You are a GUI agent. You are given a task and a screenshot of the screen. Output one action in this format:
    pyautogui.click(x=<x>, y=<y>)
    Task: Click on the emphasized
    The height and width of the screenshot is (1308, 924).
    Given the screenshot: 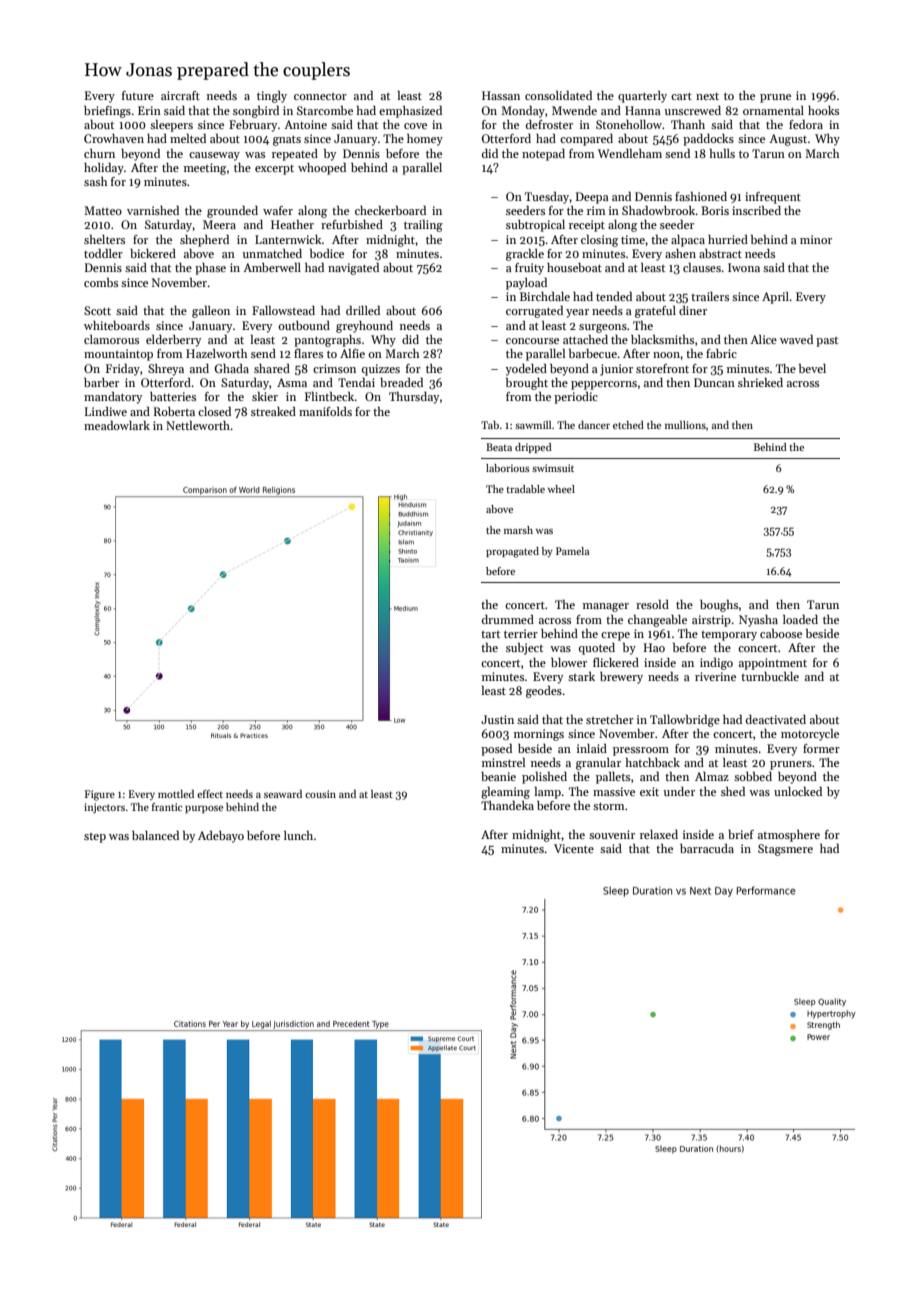 What is the action you would take?
    pyautogui.click(x=410, y=112)
